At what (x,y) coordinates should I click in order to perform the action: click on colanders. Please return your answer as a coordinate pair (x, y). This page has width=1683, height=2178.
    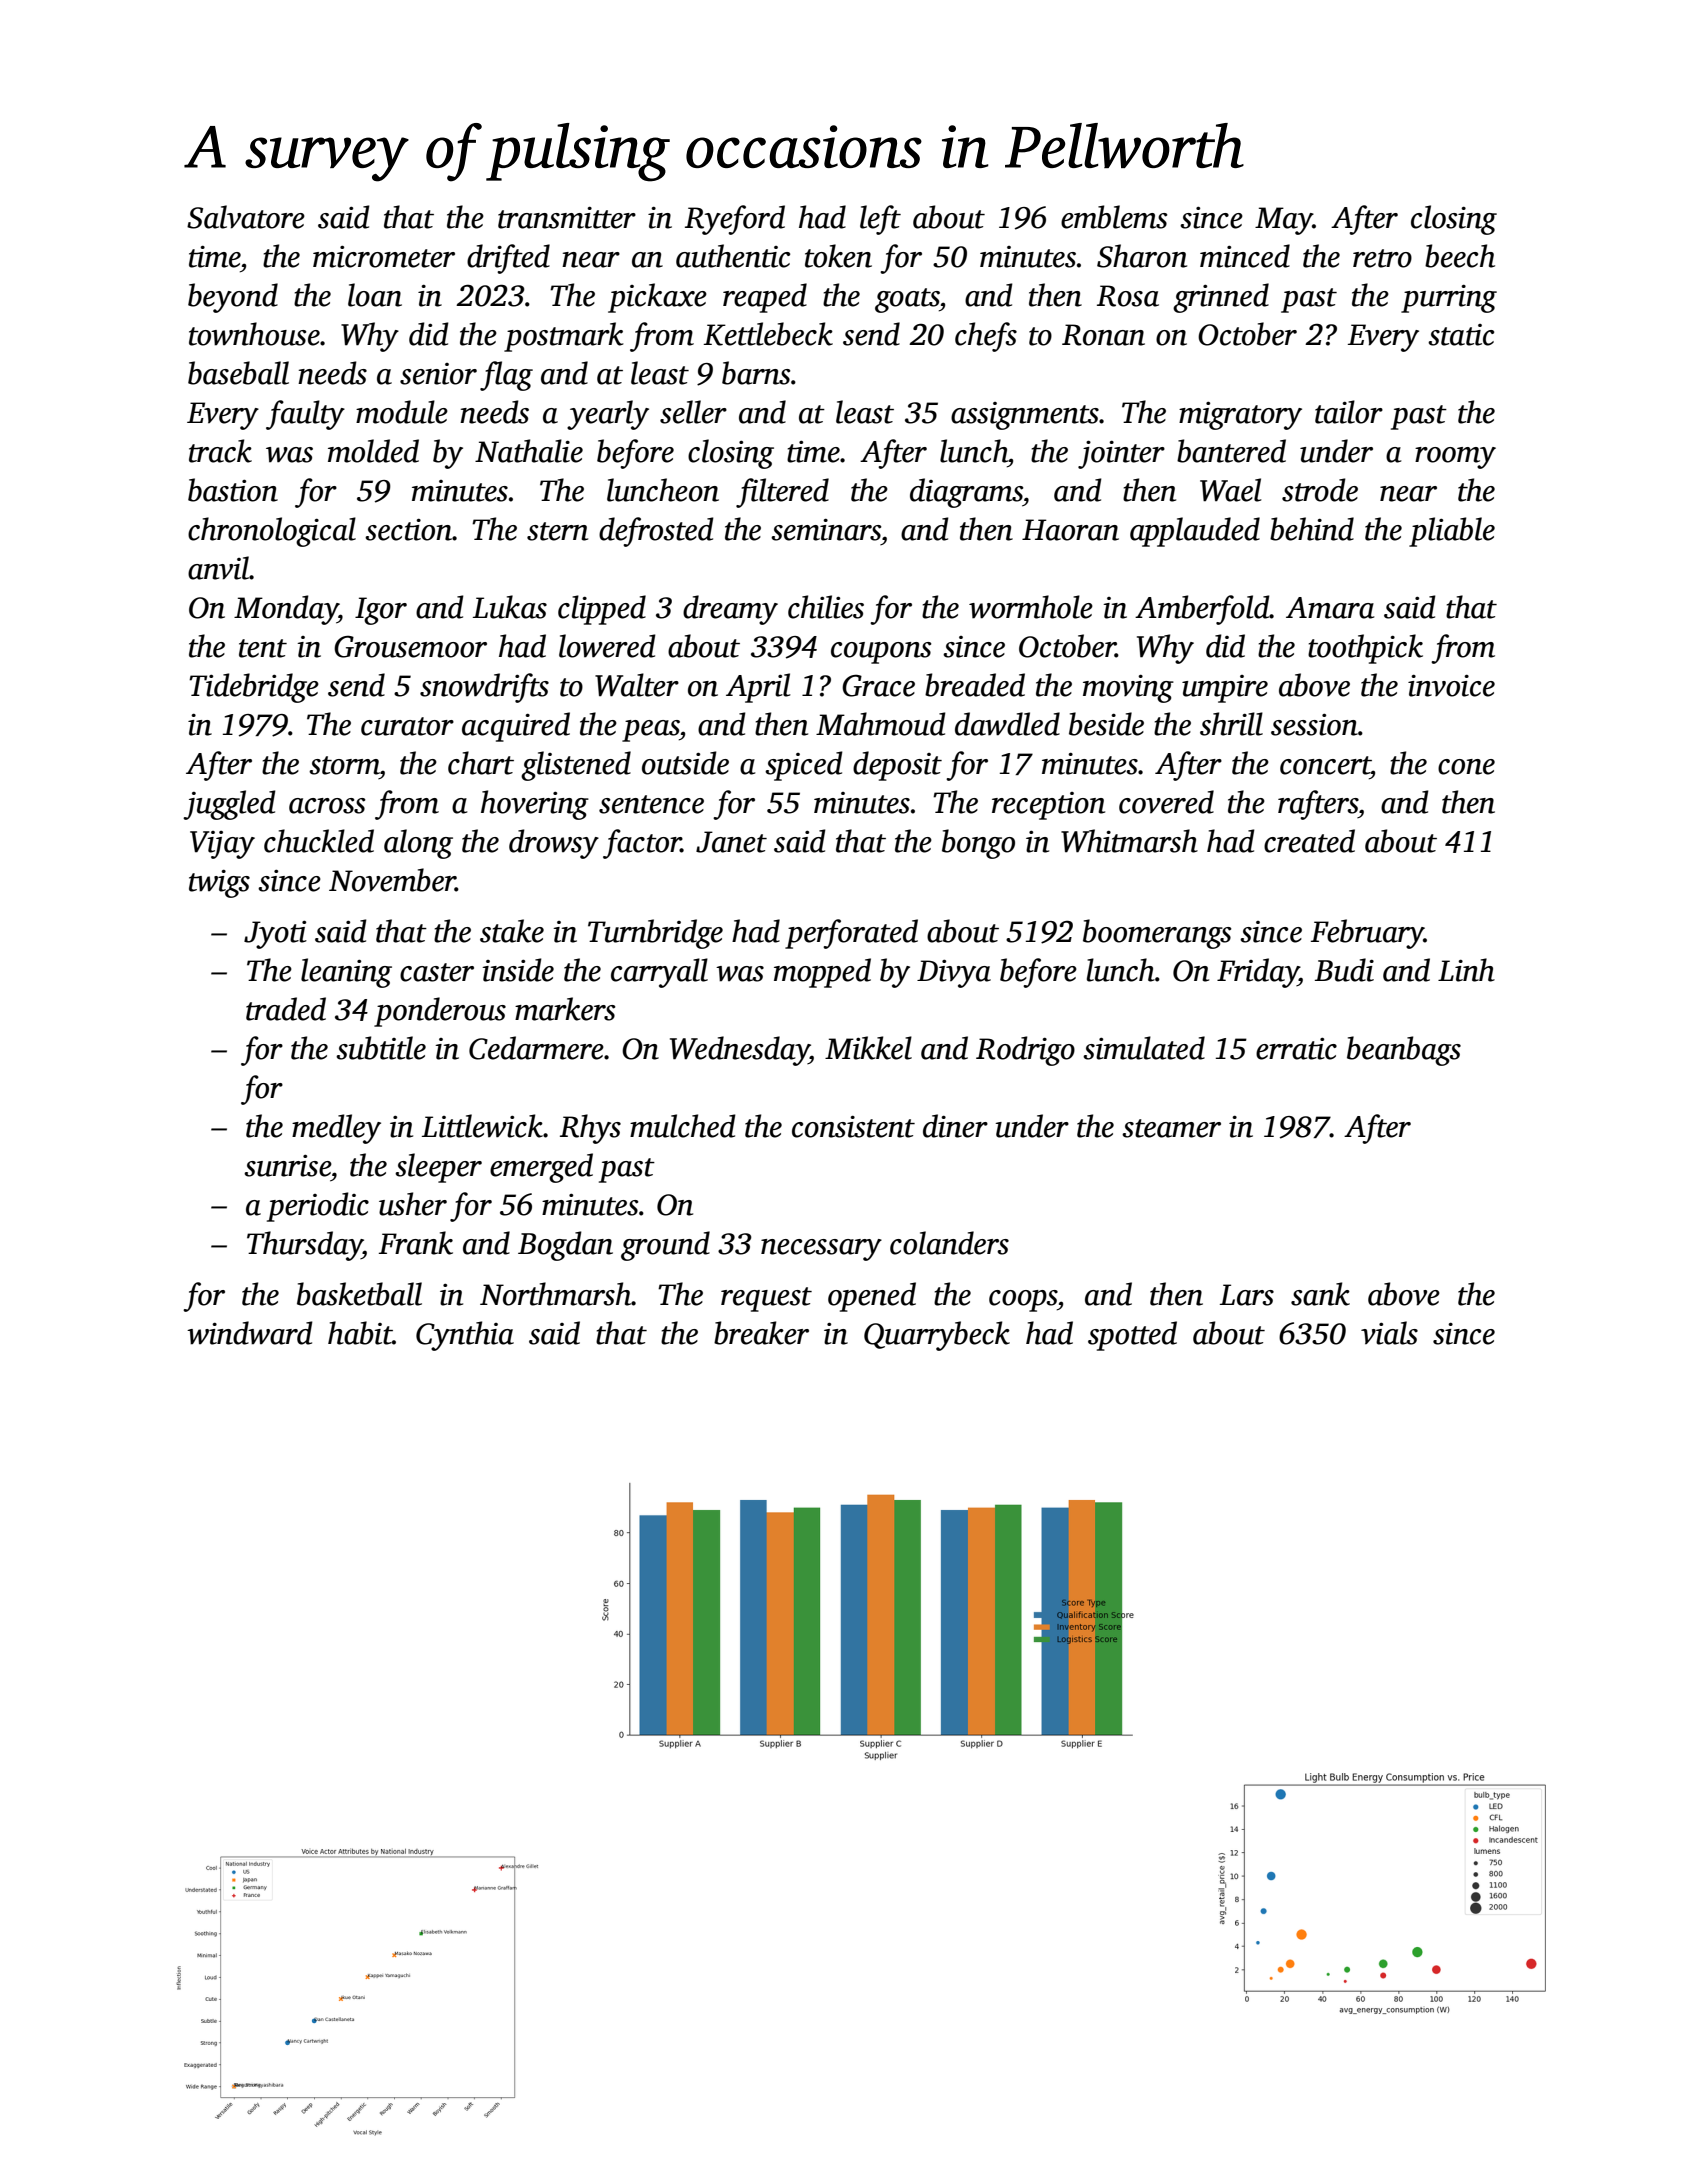
    Looking at the image, I should click on (949, 1243).
